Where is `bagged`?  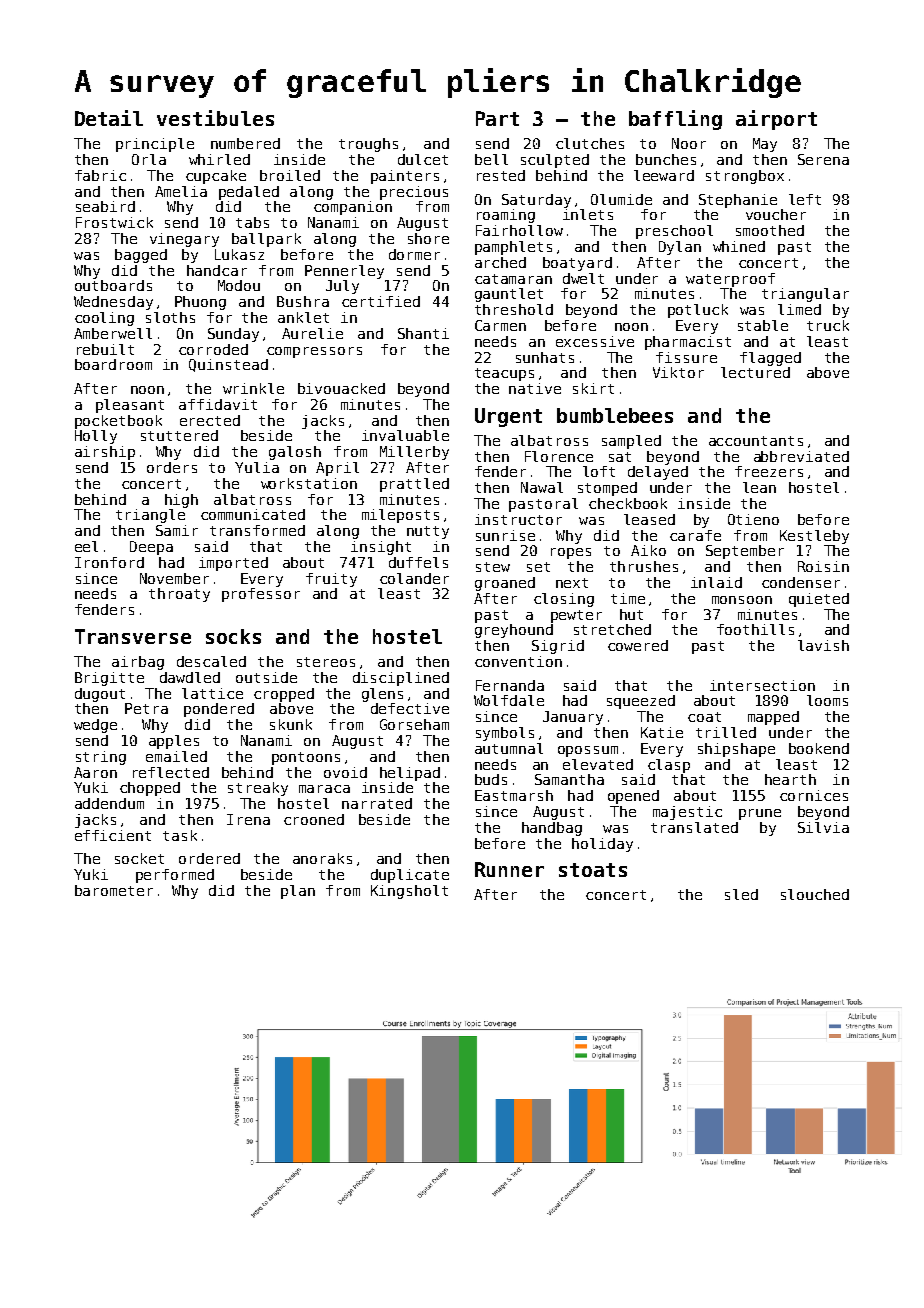
bagged is located at coordinates (141, 256).
